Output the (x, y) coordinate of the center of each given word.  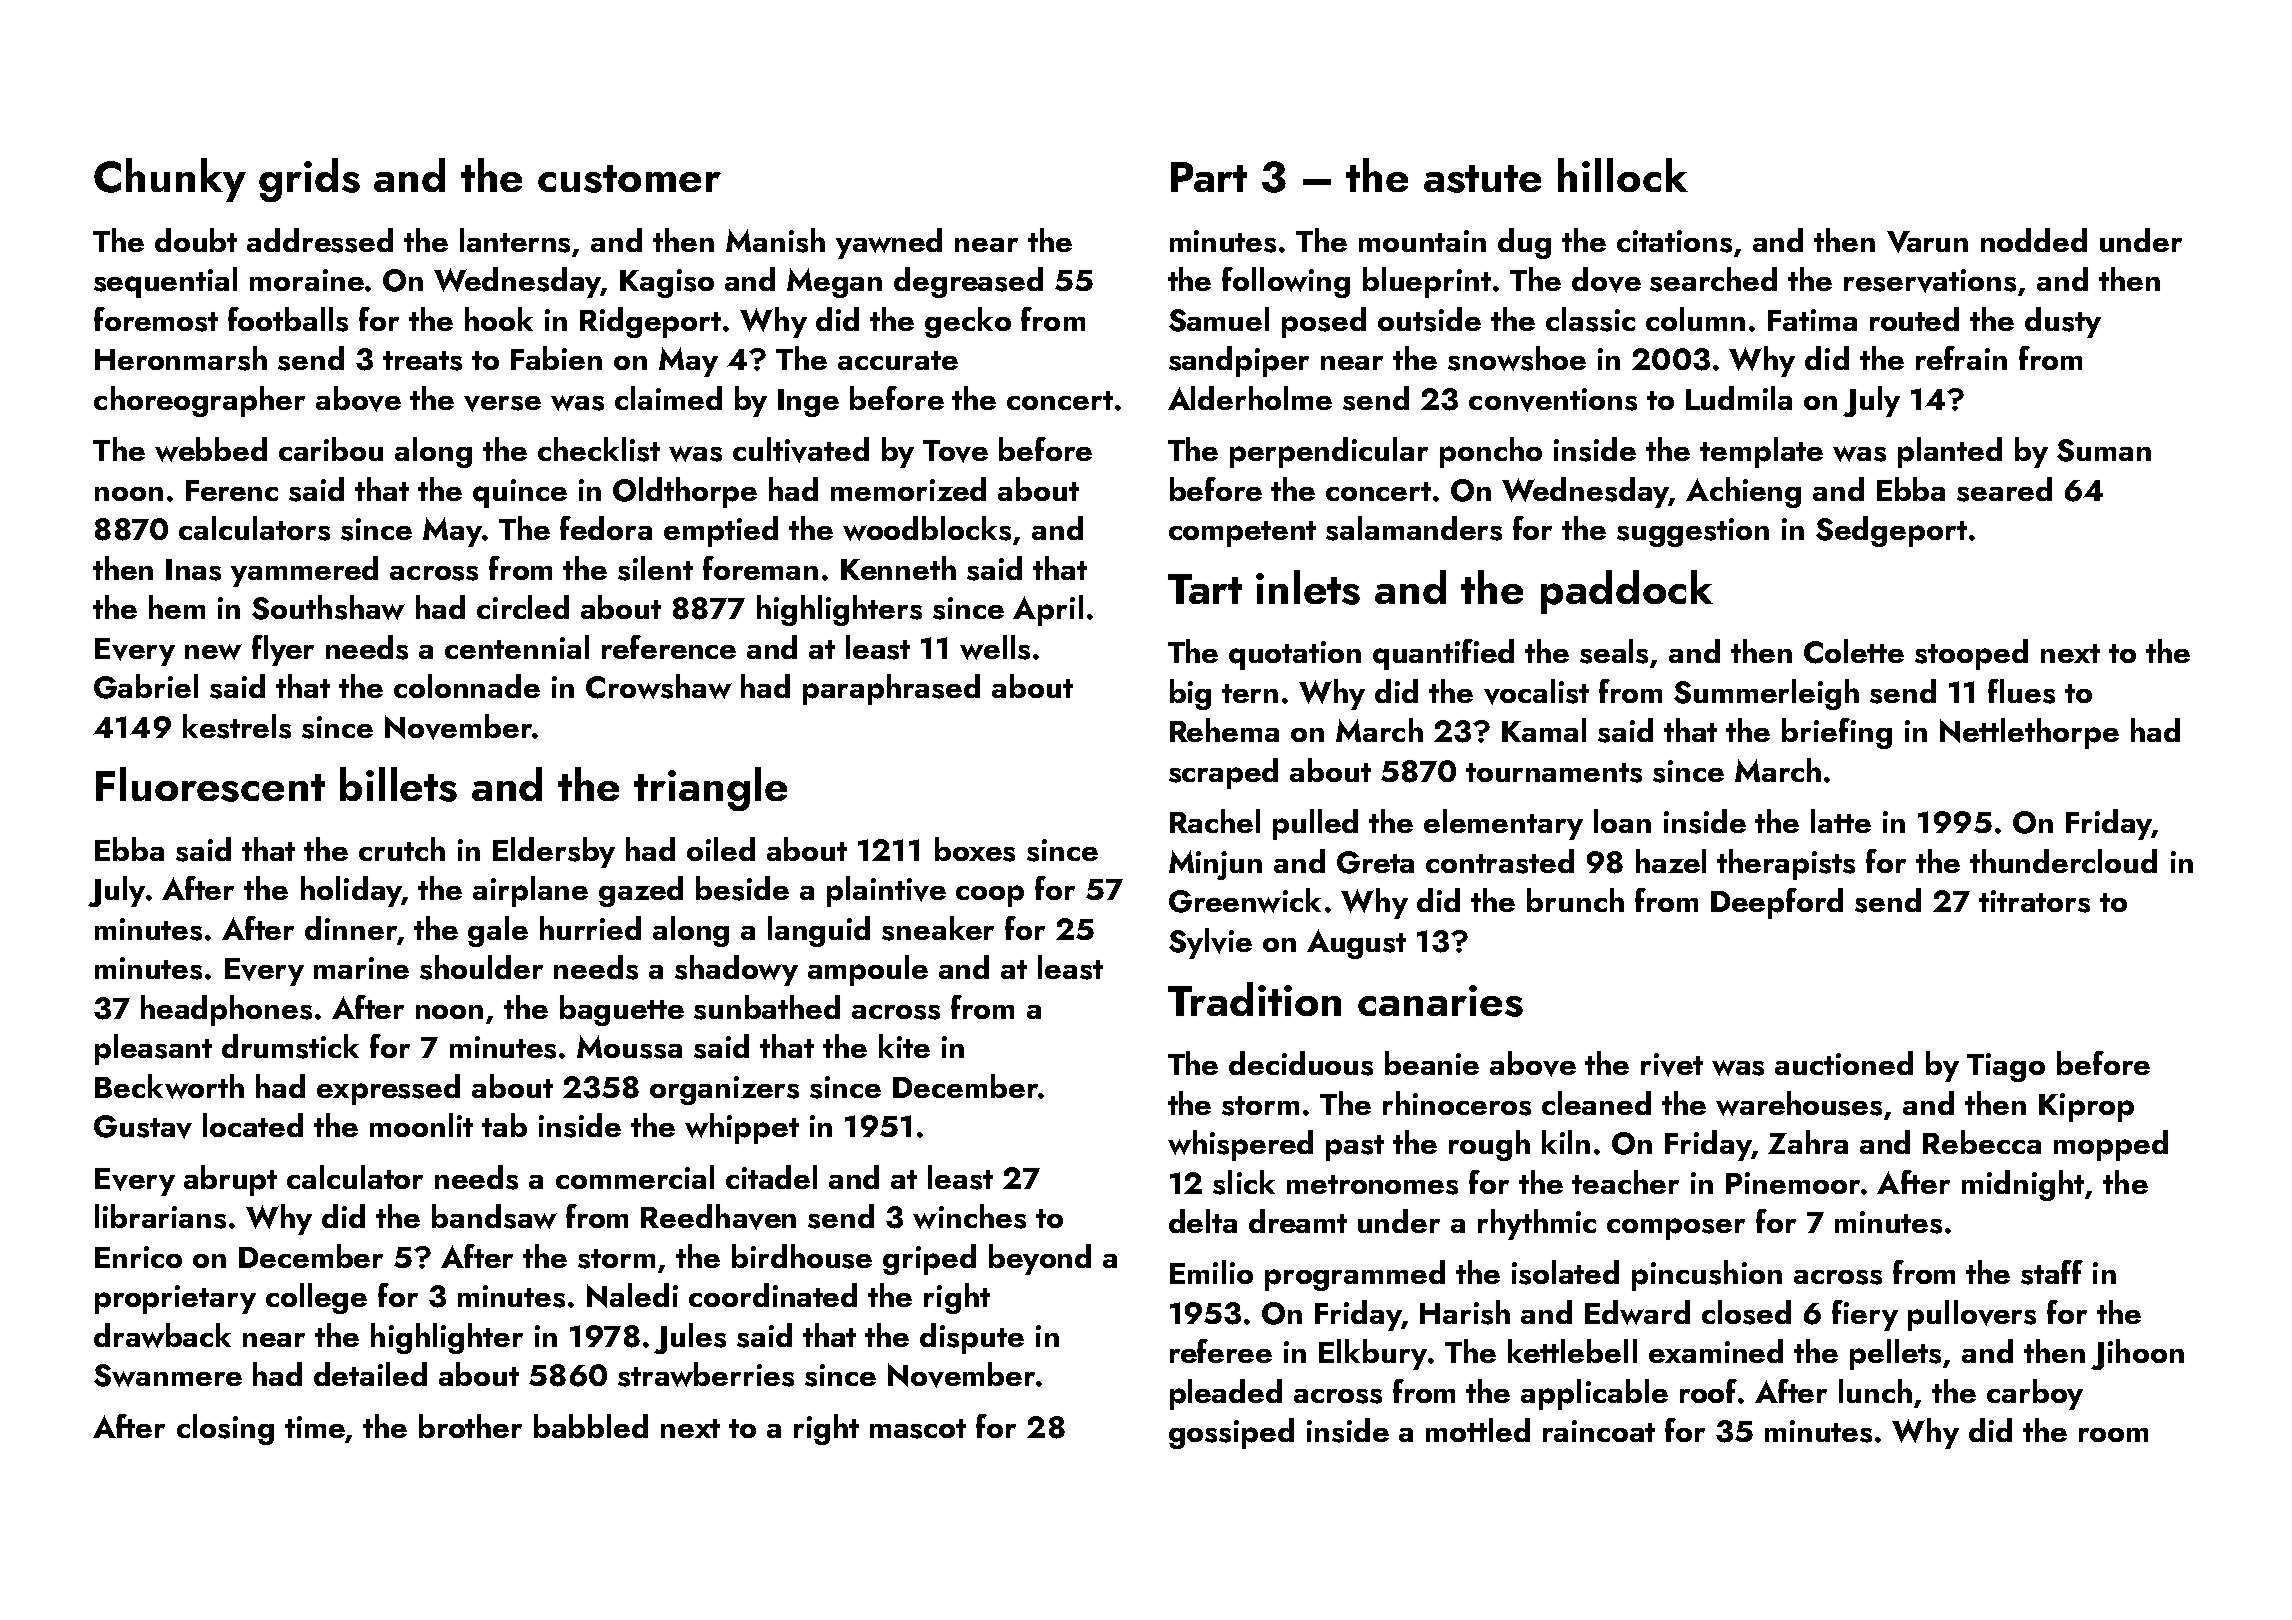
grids (309, 180)
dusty (2063, 322)
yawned (889, 243)
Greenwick (1245, 900)
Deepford (1777, 903)
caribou (331, 449)
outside (1429, 319)
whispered (1240, 1145)
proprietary (175, 1299)
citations (1674, 241)
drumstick (290, 1046)
